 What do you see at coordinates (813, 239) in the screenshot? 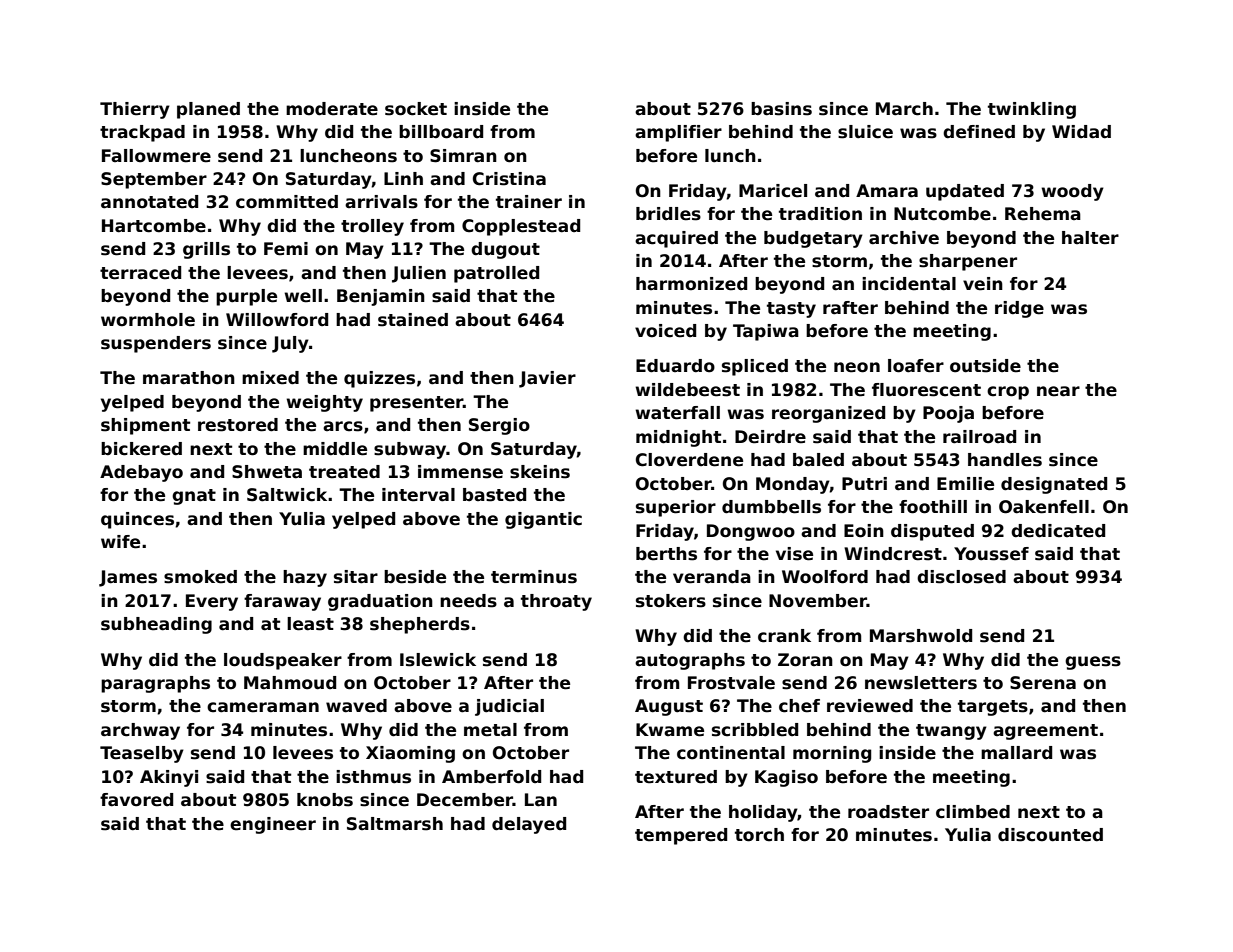
I see `budgetary` at bounding box center [813, 239].
